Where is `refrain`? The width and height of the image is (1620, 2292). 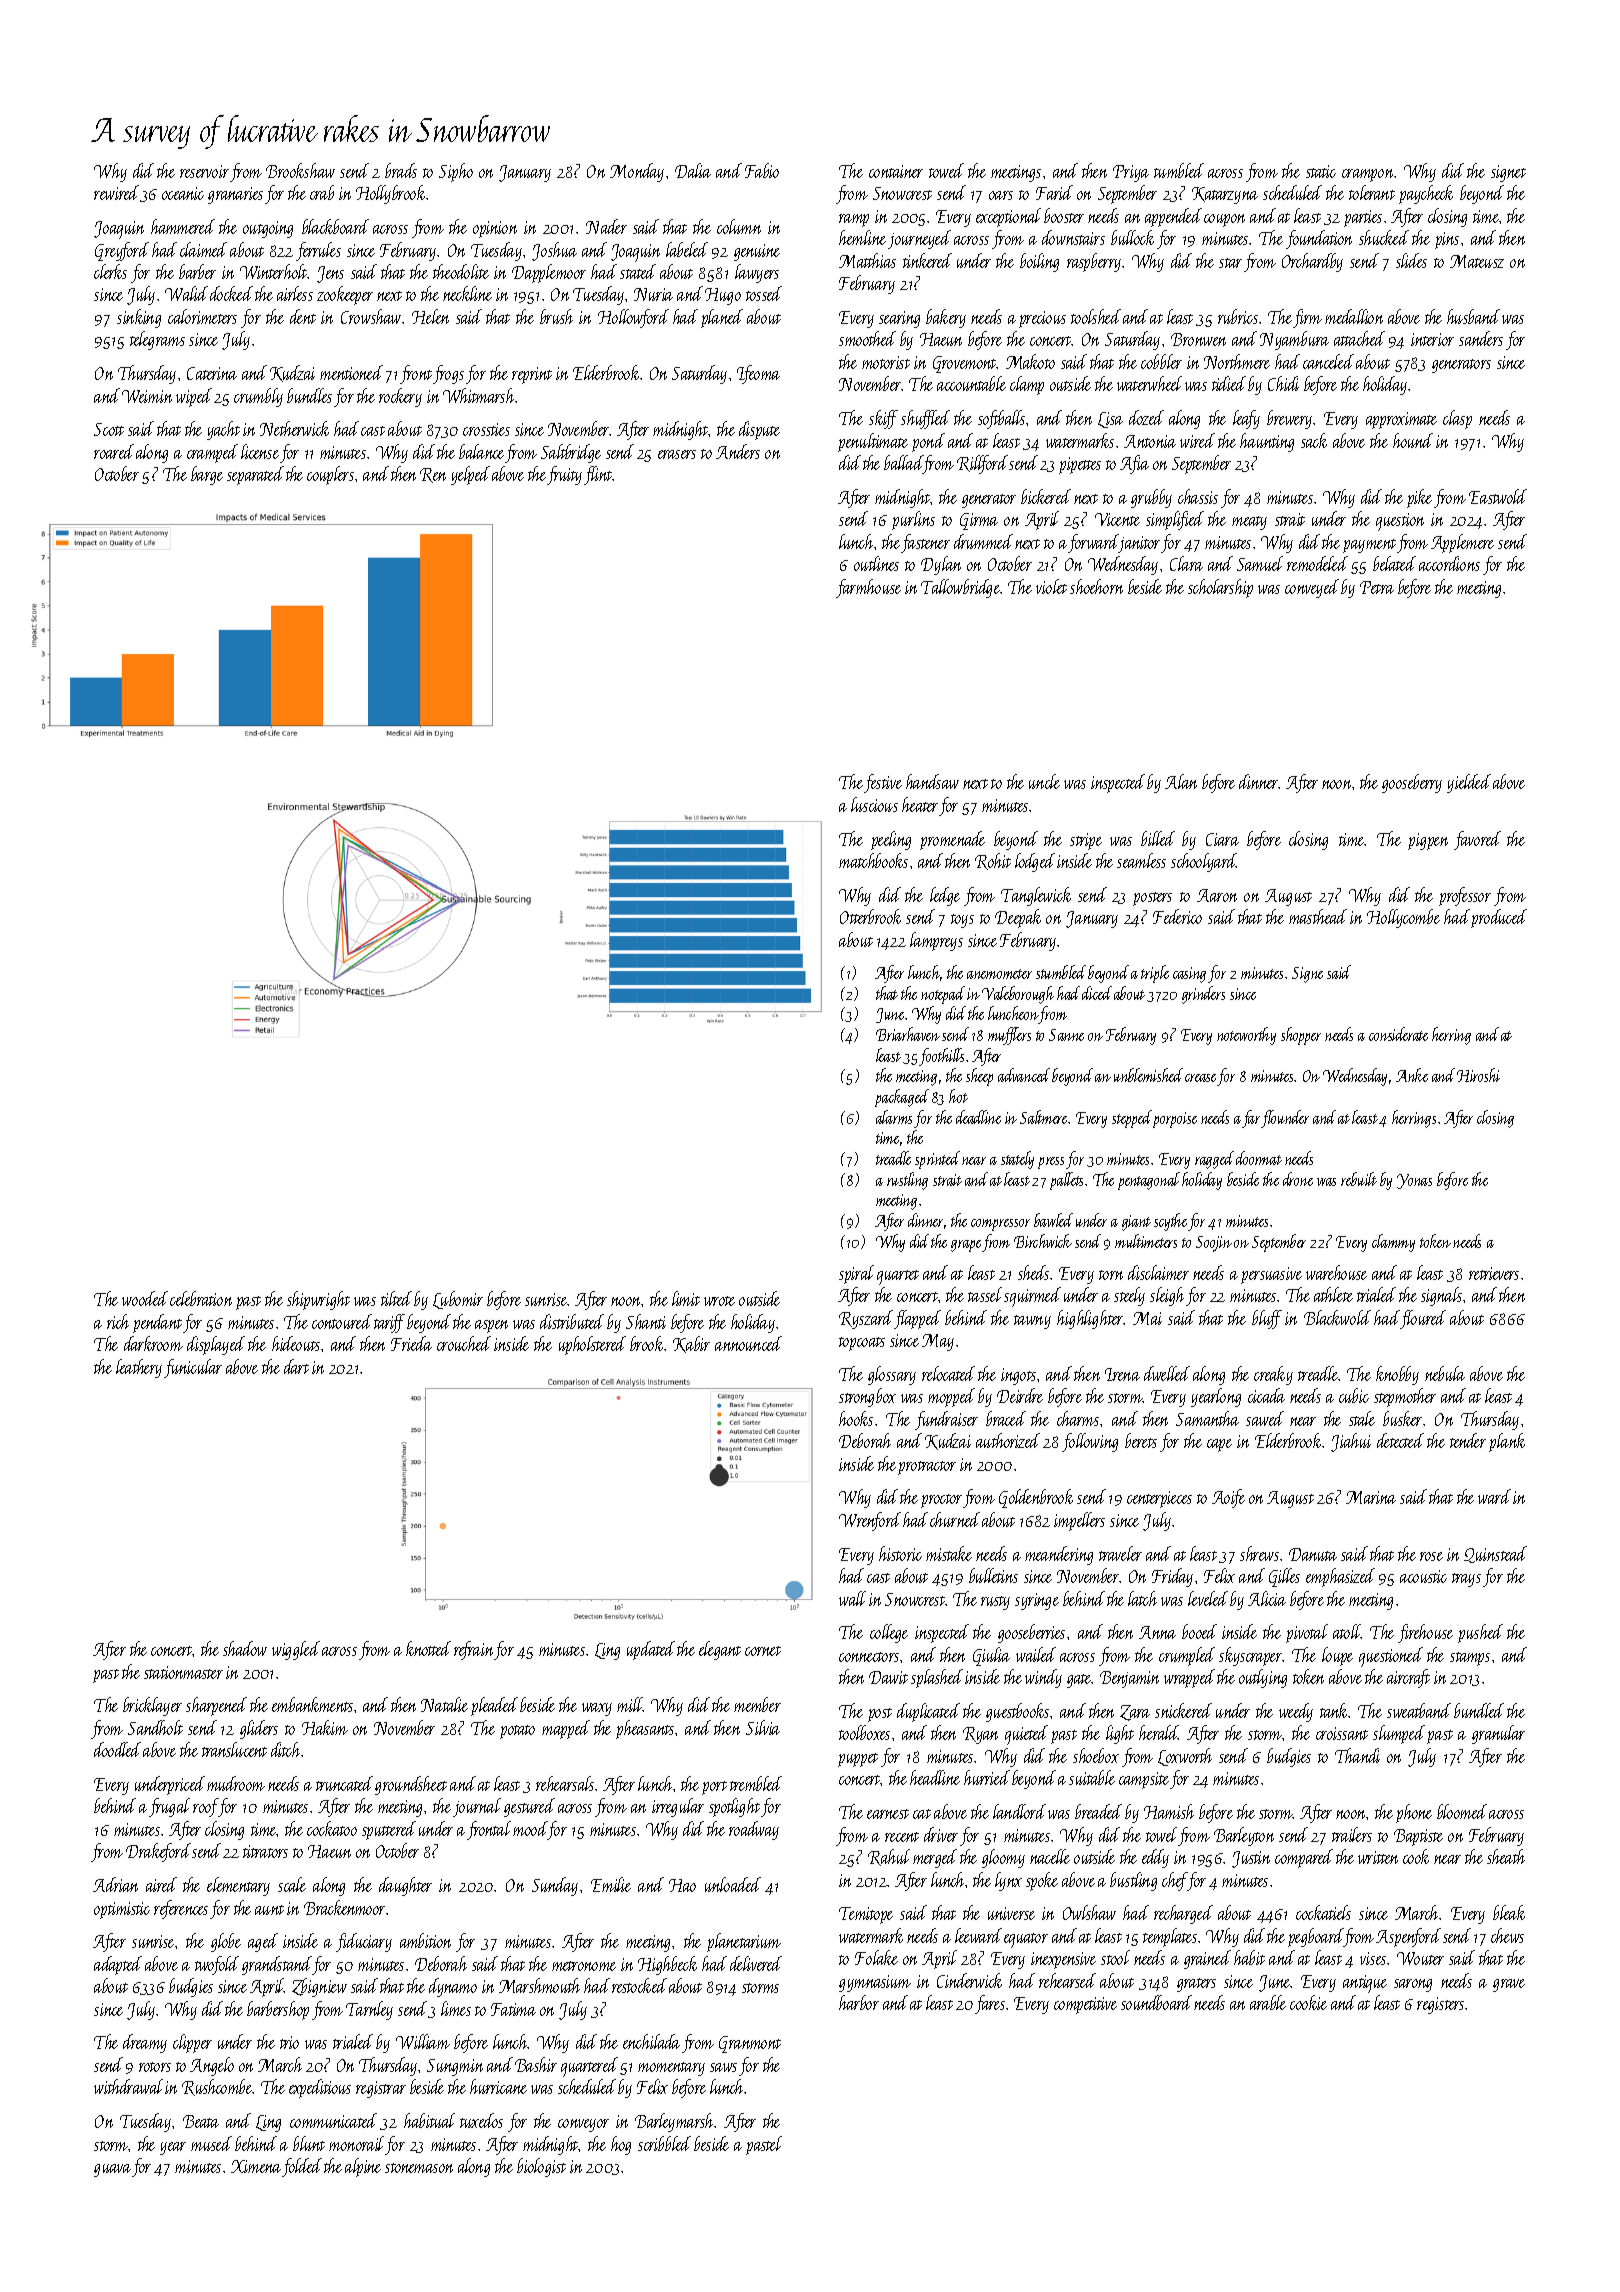 refrain is located at coordinates (473, 1650).
